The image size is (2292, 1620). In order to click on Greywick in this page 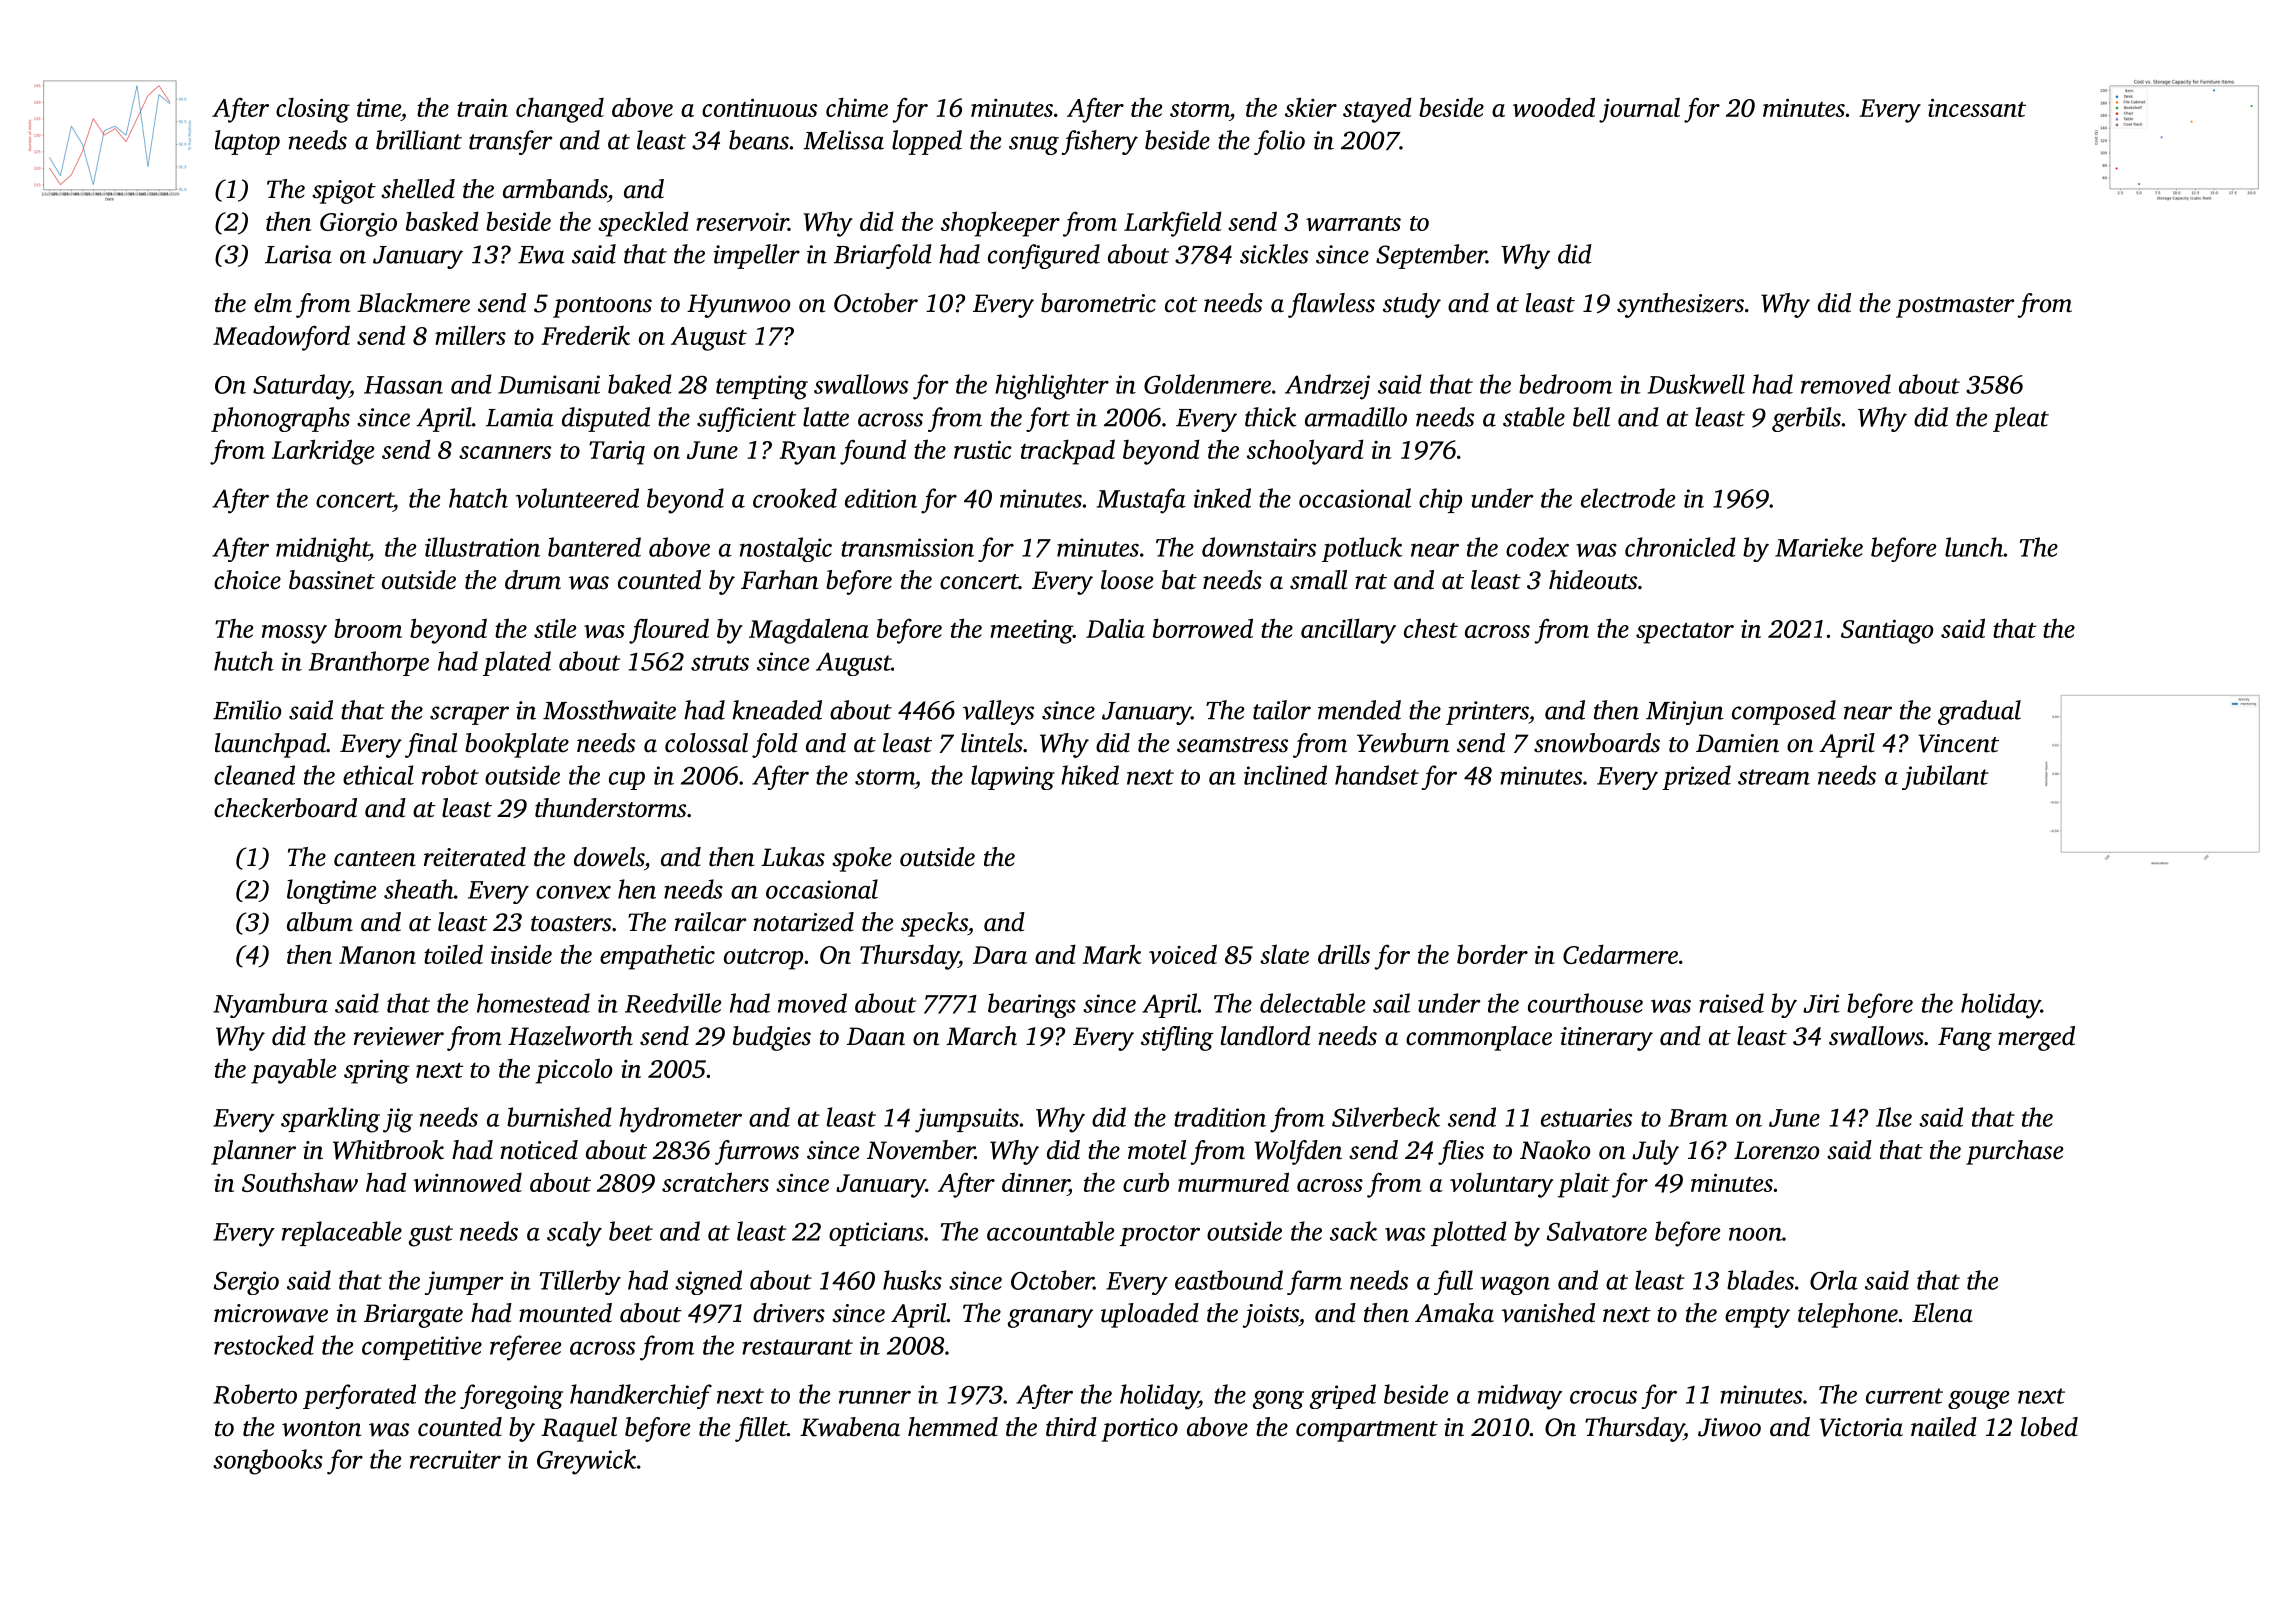, I will do `click(587, 1462)`.
